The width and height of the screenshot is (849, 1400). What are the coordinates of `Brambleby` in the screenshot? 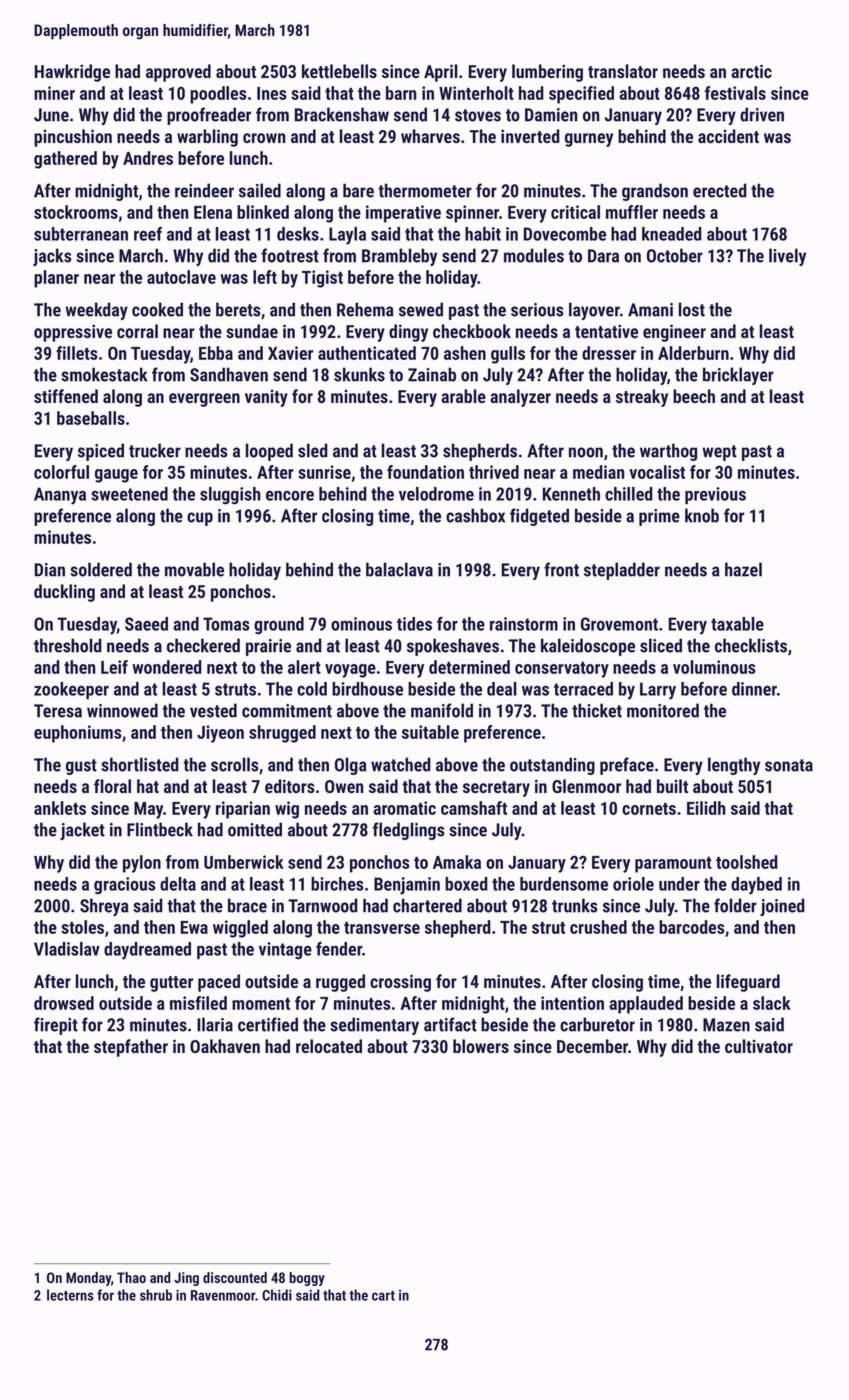 It's located at (399, 257).
